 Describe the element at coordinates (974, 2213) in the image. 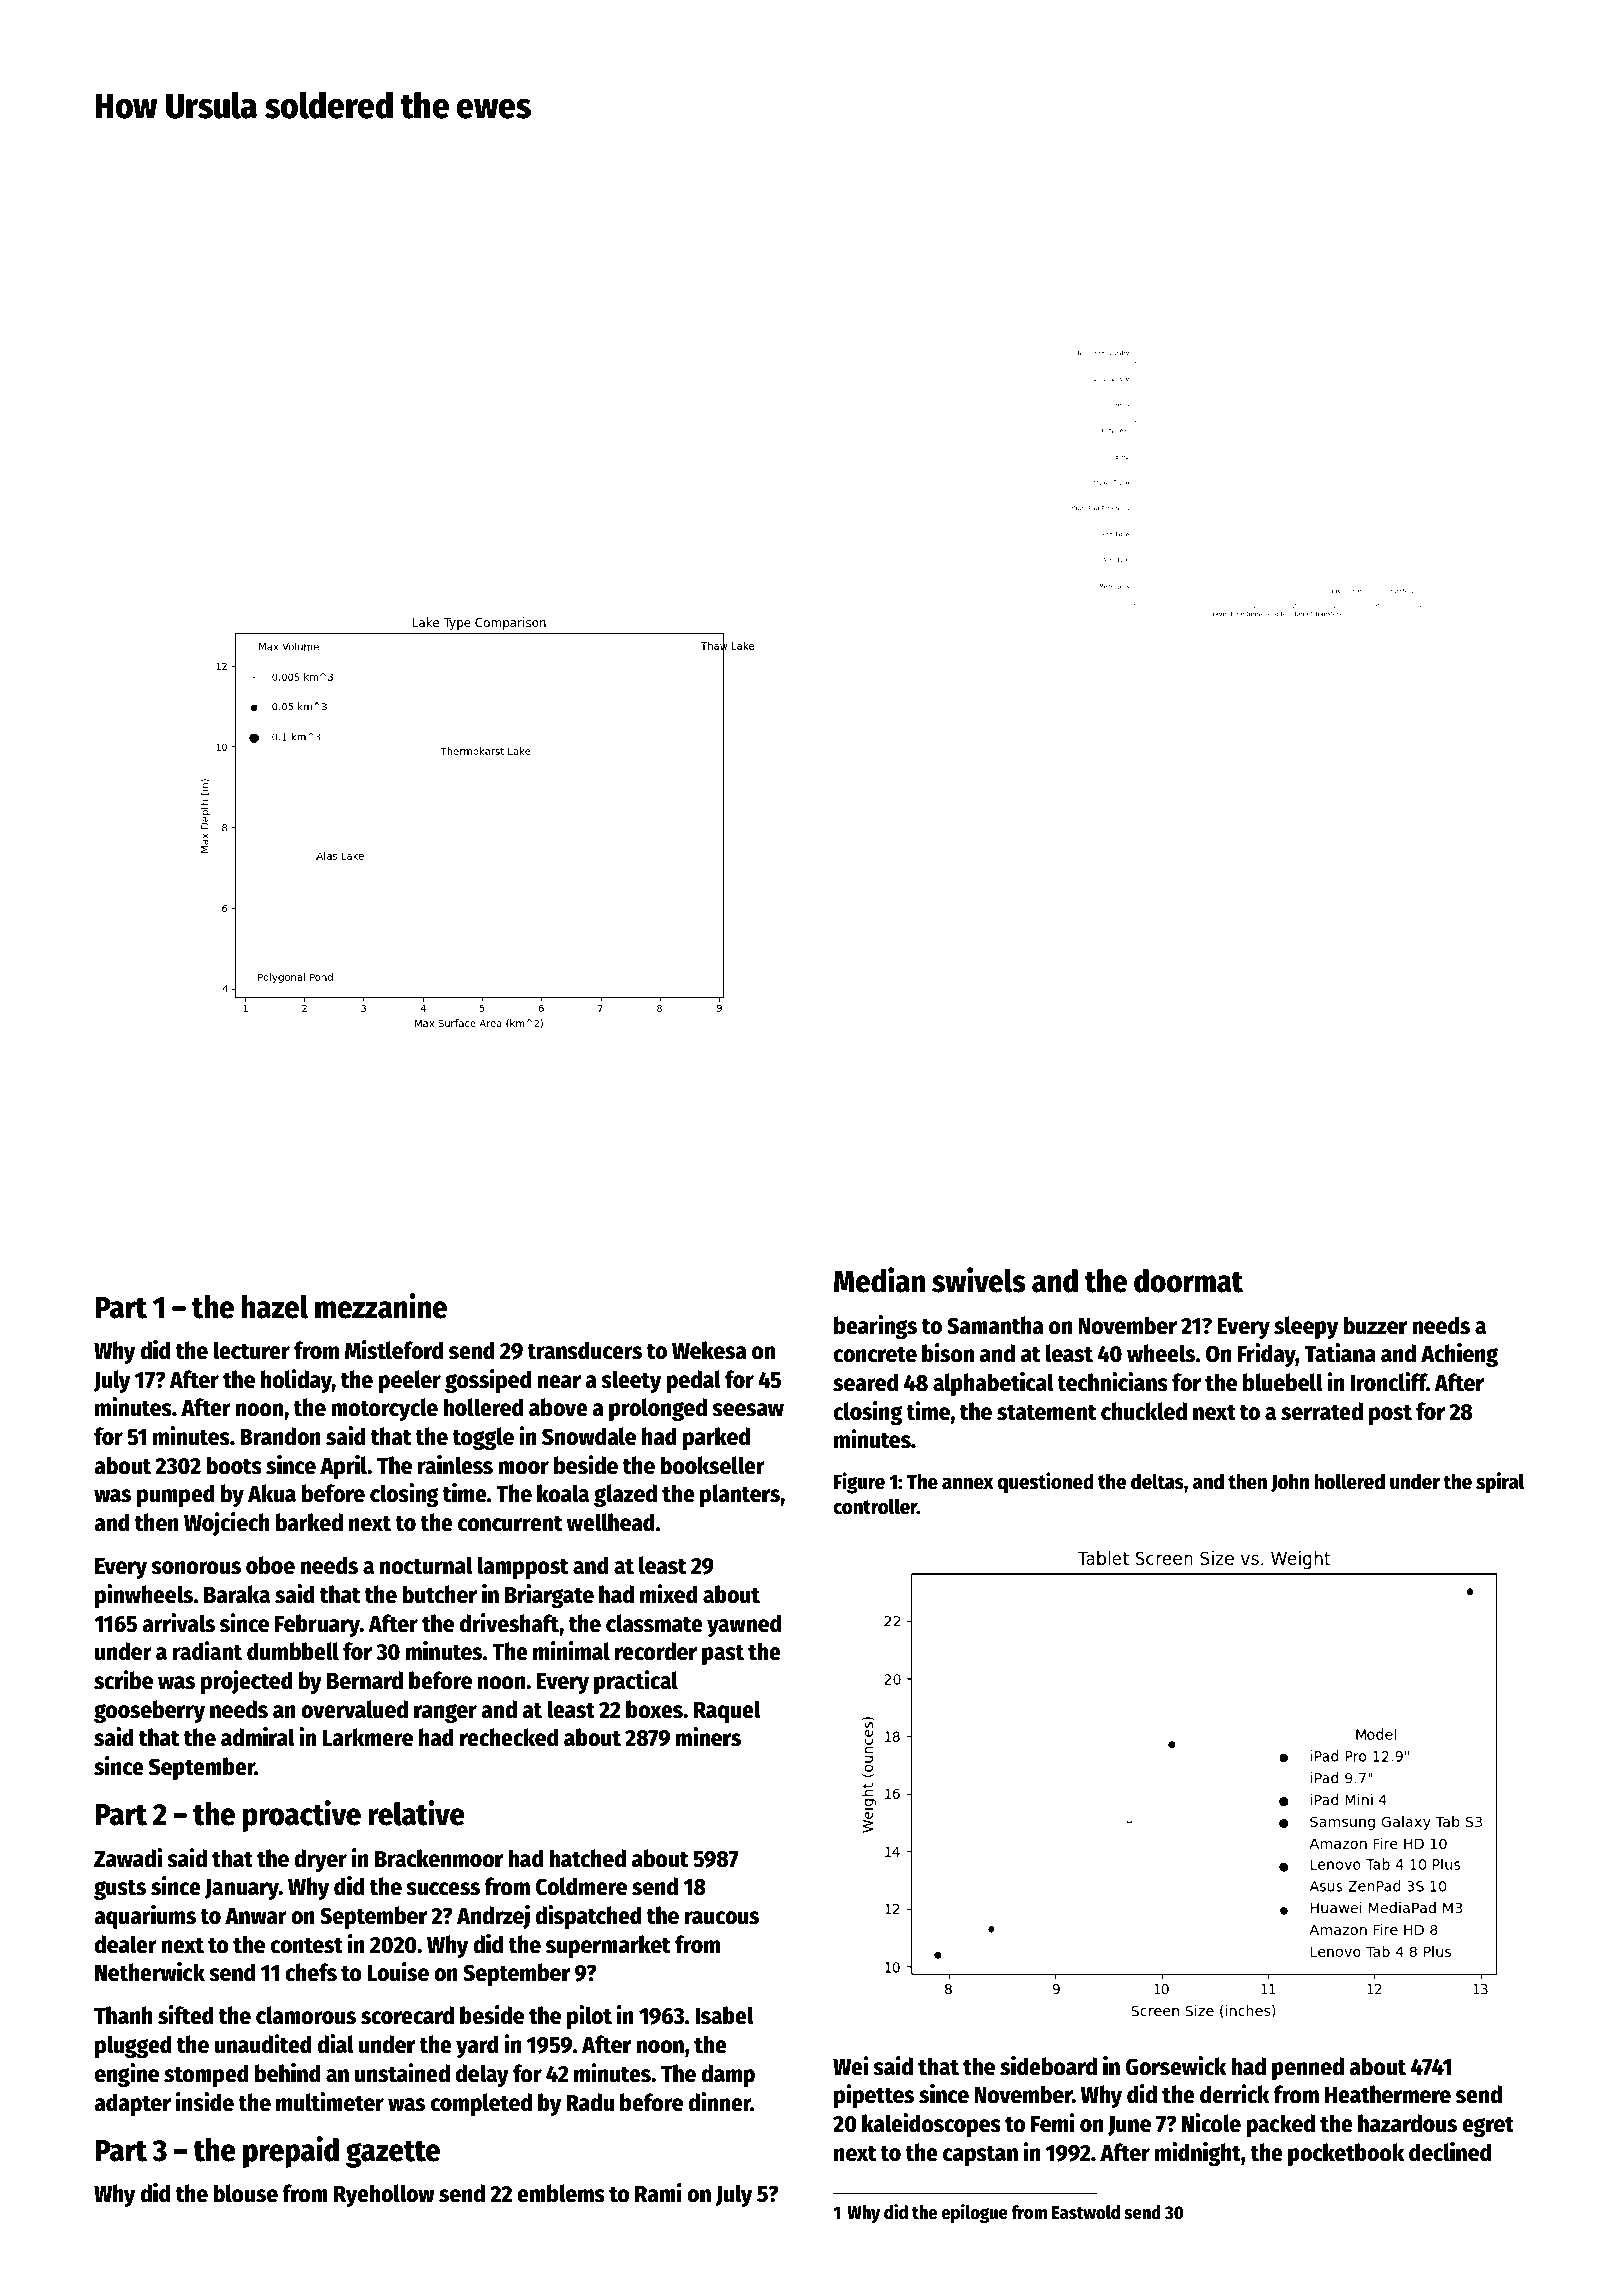

I see `epilogue` at that location.
